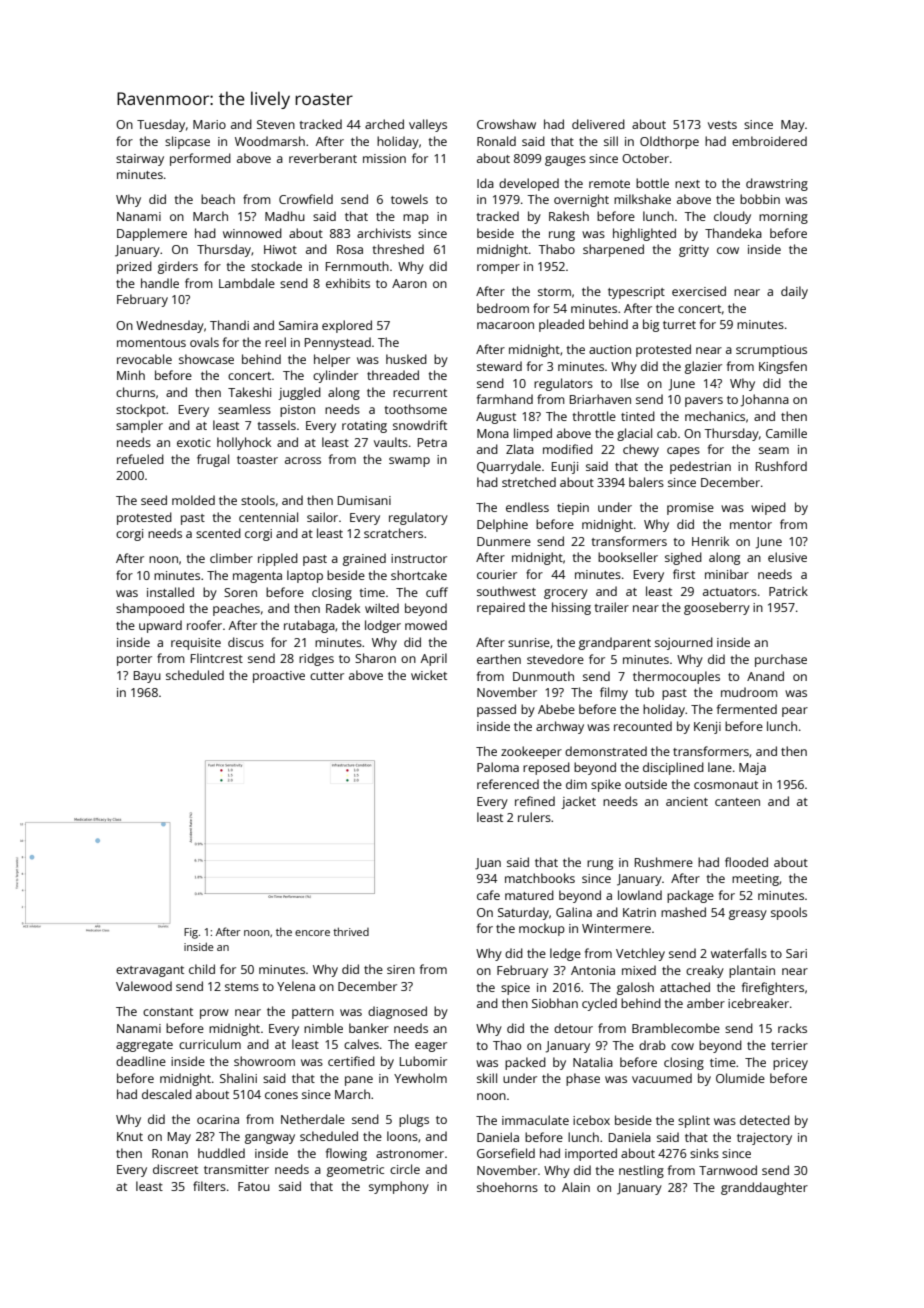 The width and height of the screenshot is (924, 1308). Describe the element at coordinates (347, 326) in the screenshot. I see `explored` at that location.
